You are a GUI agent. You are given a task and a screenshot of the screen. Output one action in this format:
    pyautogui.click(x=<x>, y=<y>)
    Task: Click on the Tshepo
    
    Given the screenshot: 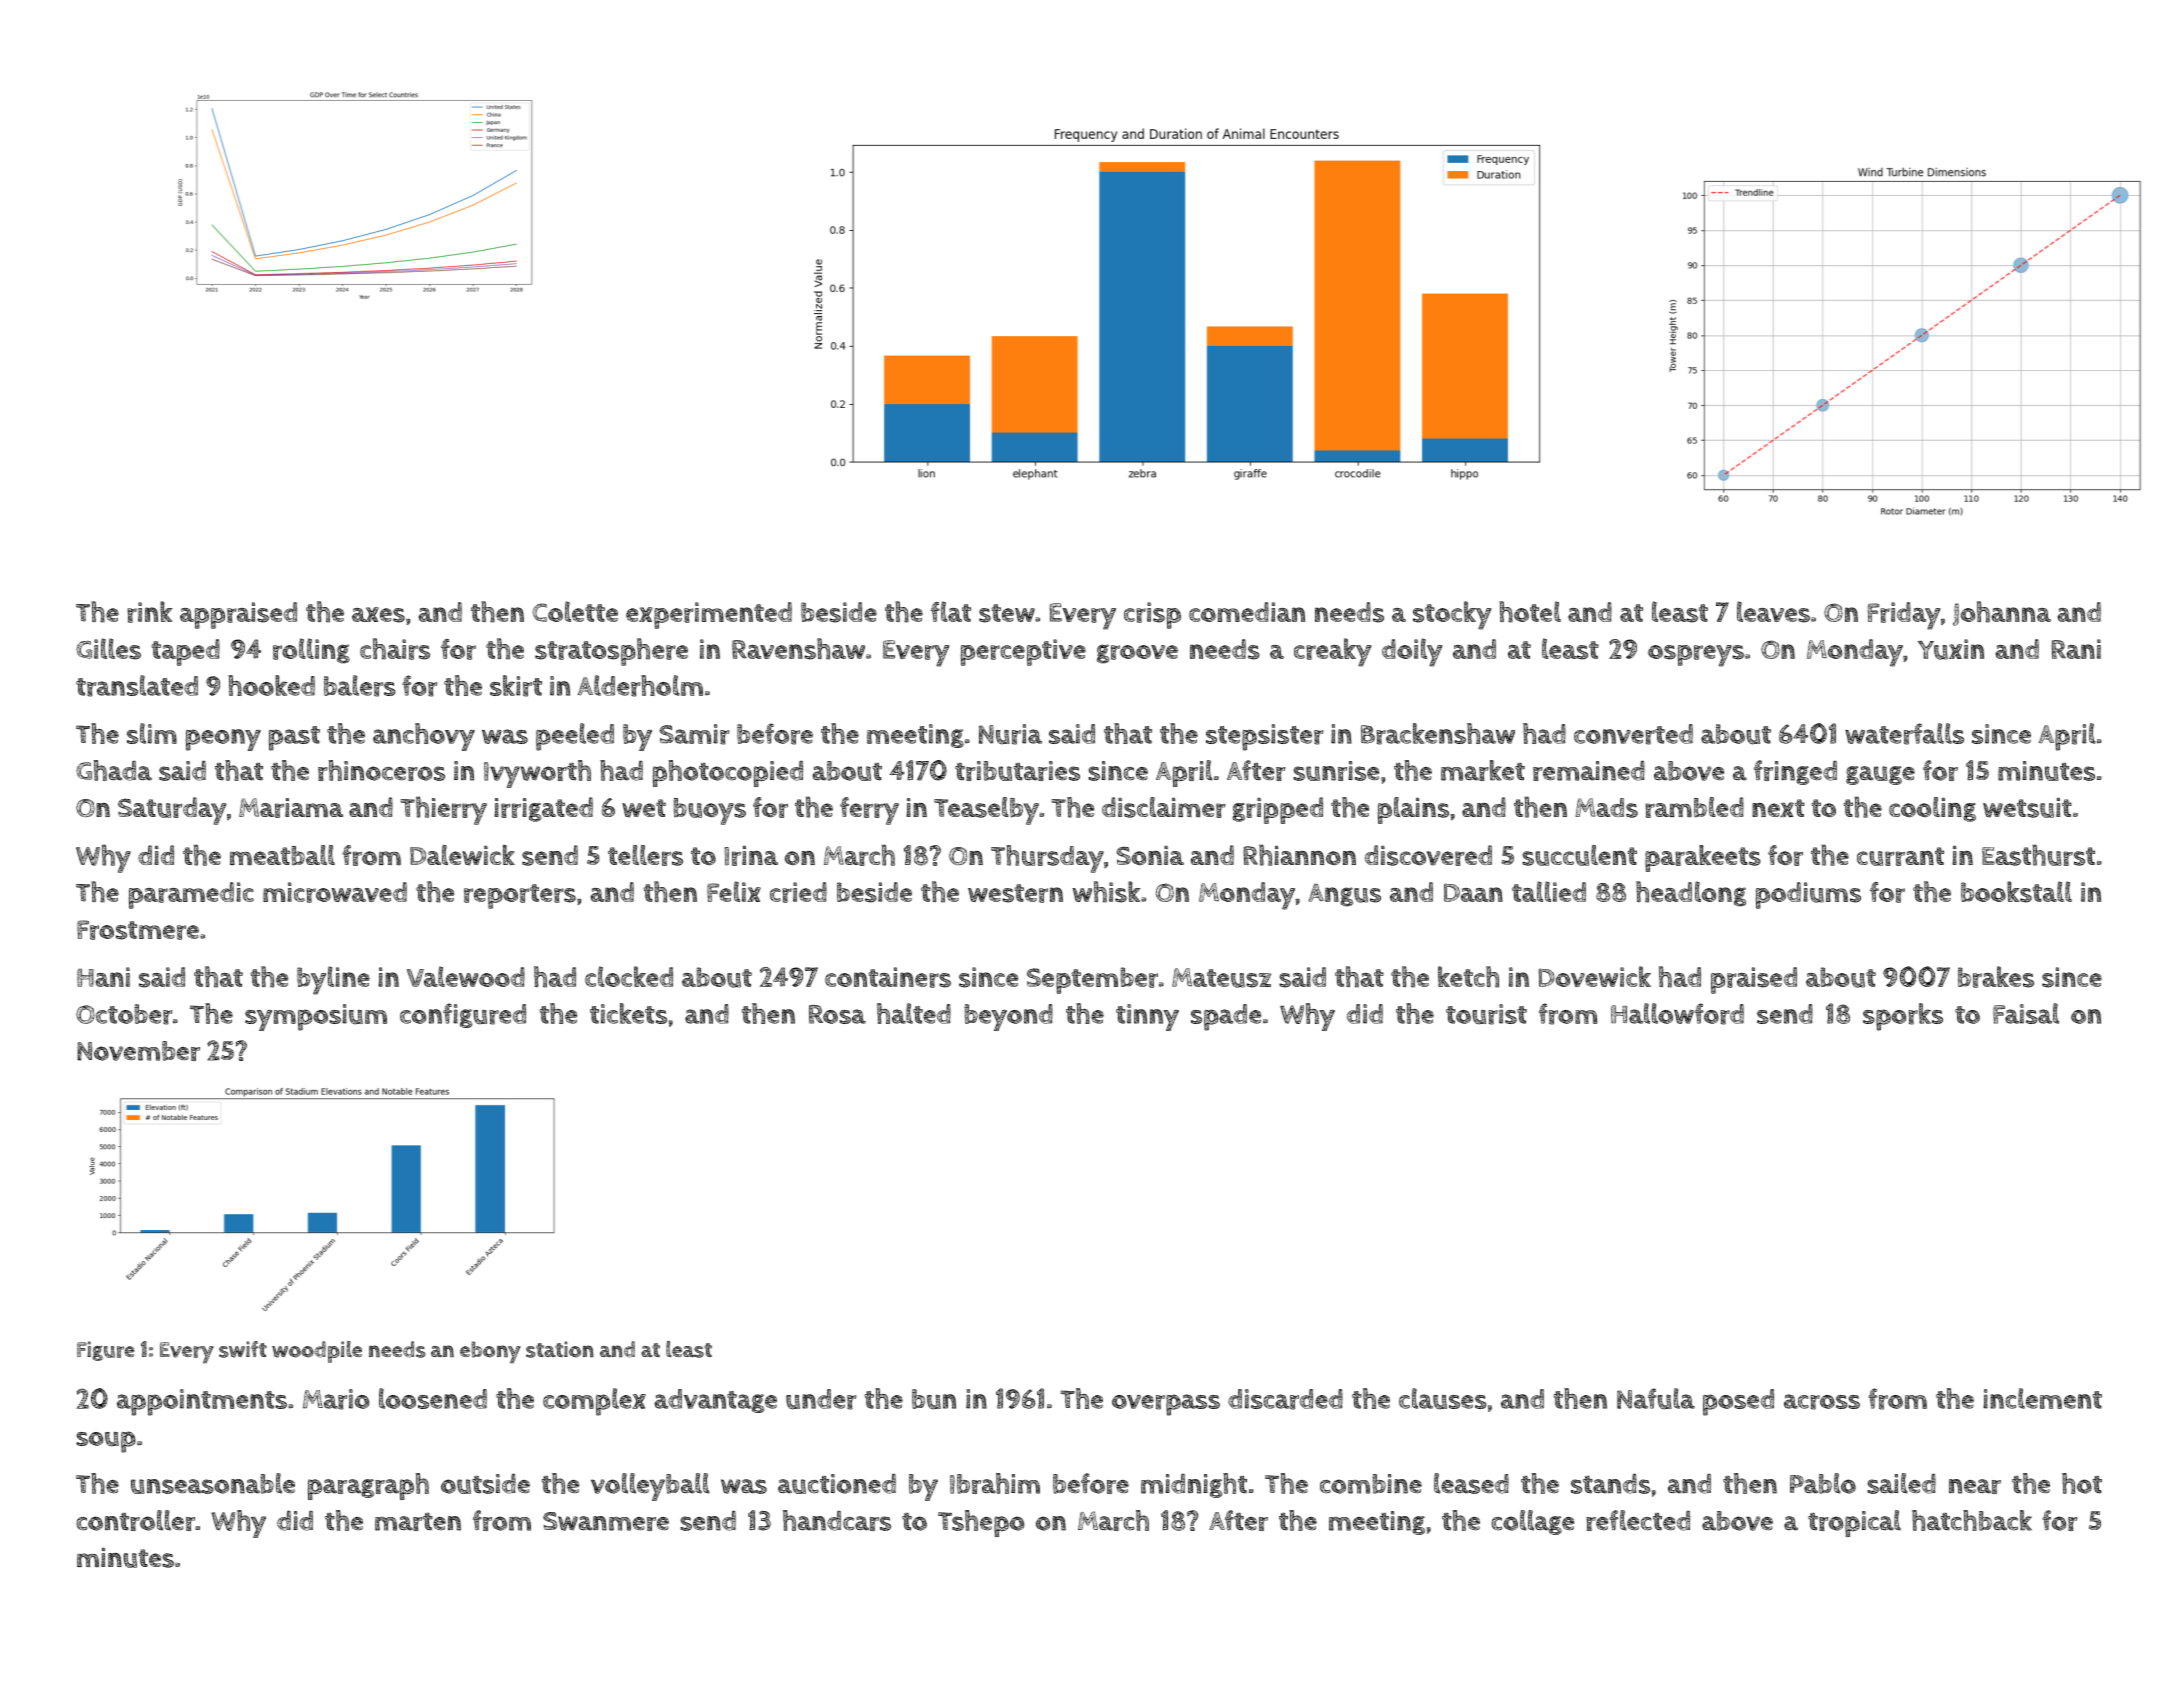 What is the action you would take?
    pyautogui.click(x=981, y=1523)
